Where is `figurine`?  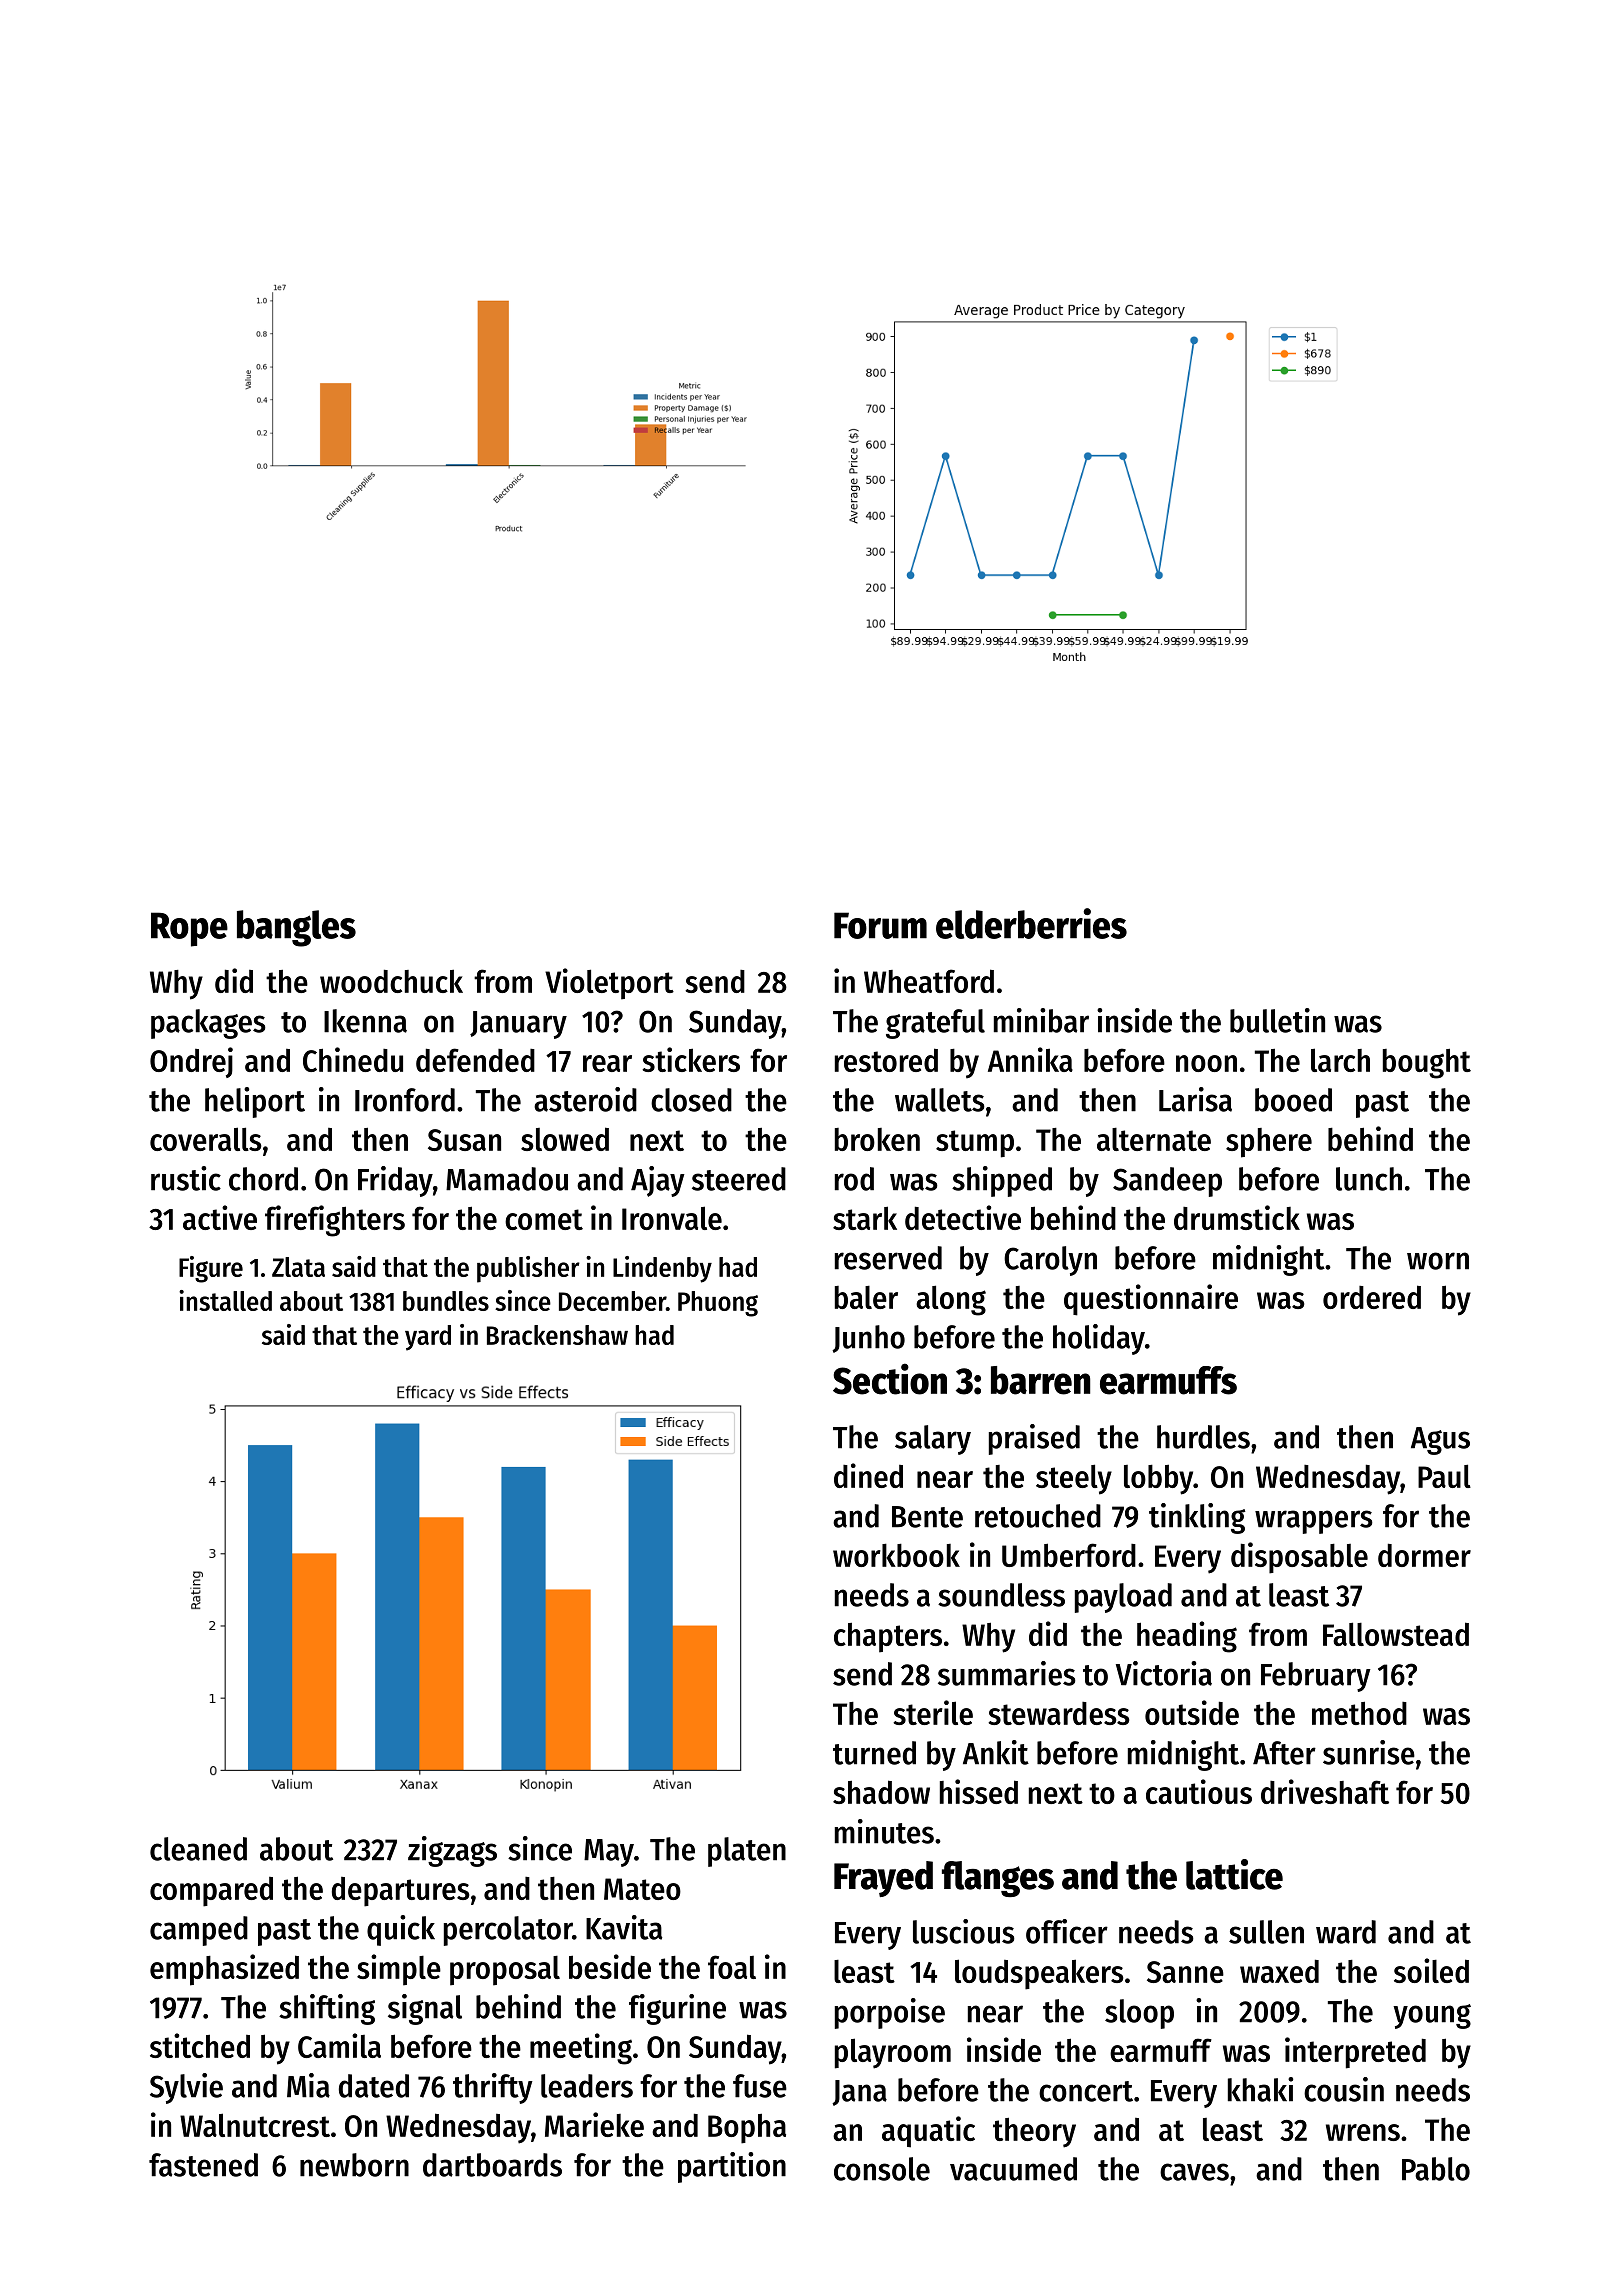
figurine is located at coordinates (677, 2009).
